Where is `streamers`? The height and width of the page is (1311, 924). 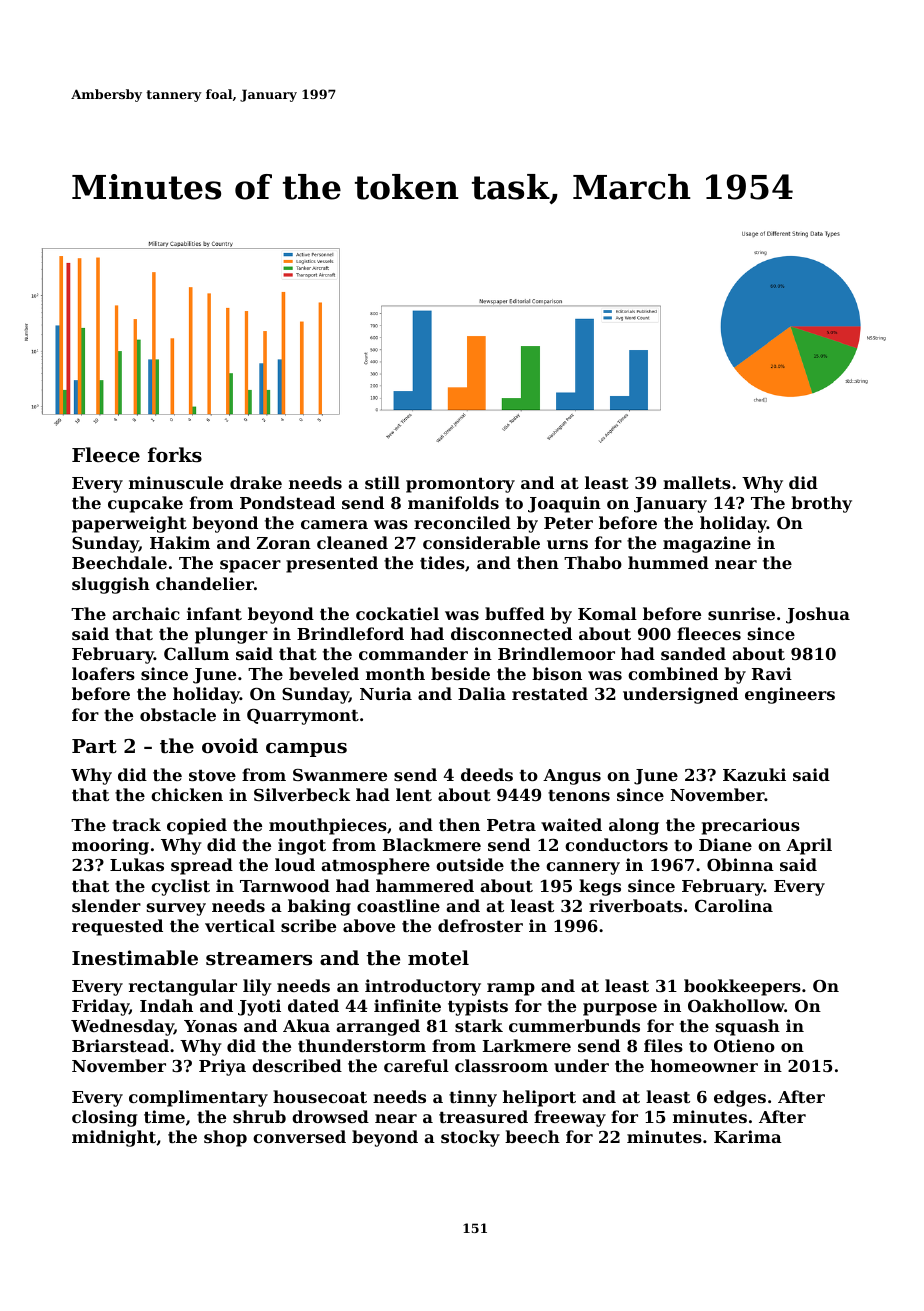
streamers is located at coordinates (259, 959).
